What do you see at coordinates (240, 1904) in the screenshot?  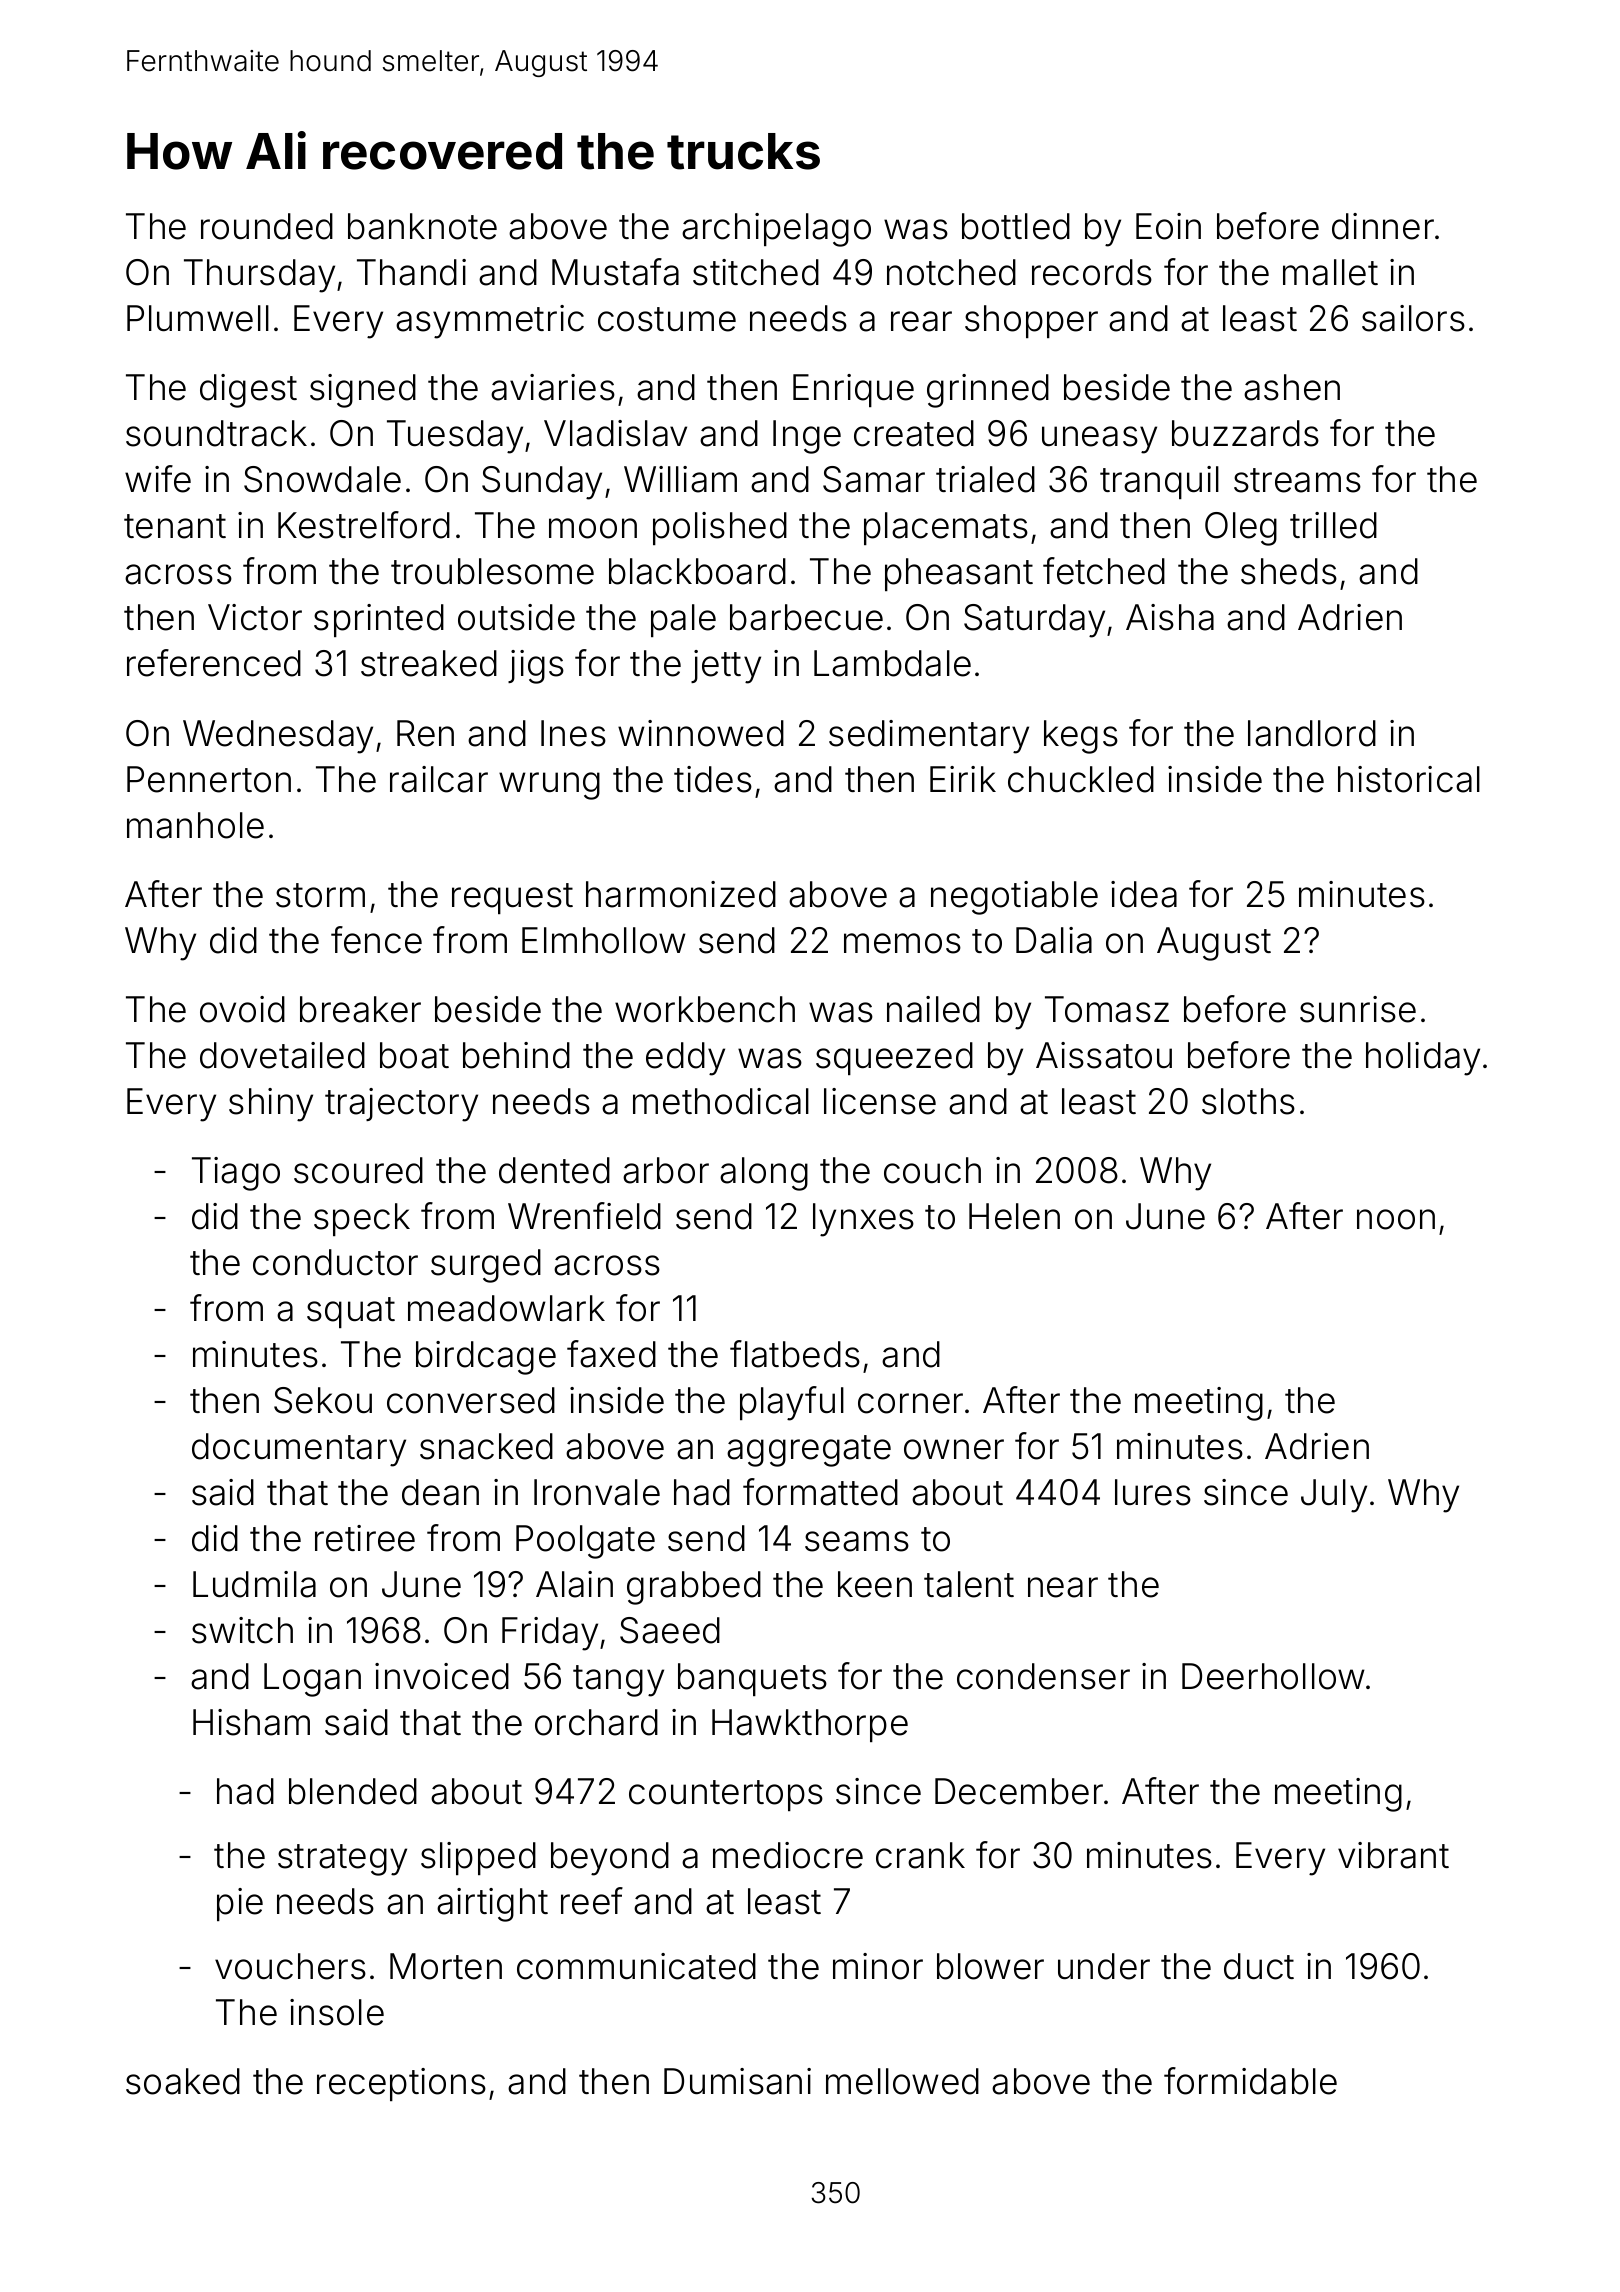 I see `pie` at bounding box center [240, 1904].
